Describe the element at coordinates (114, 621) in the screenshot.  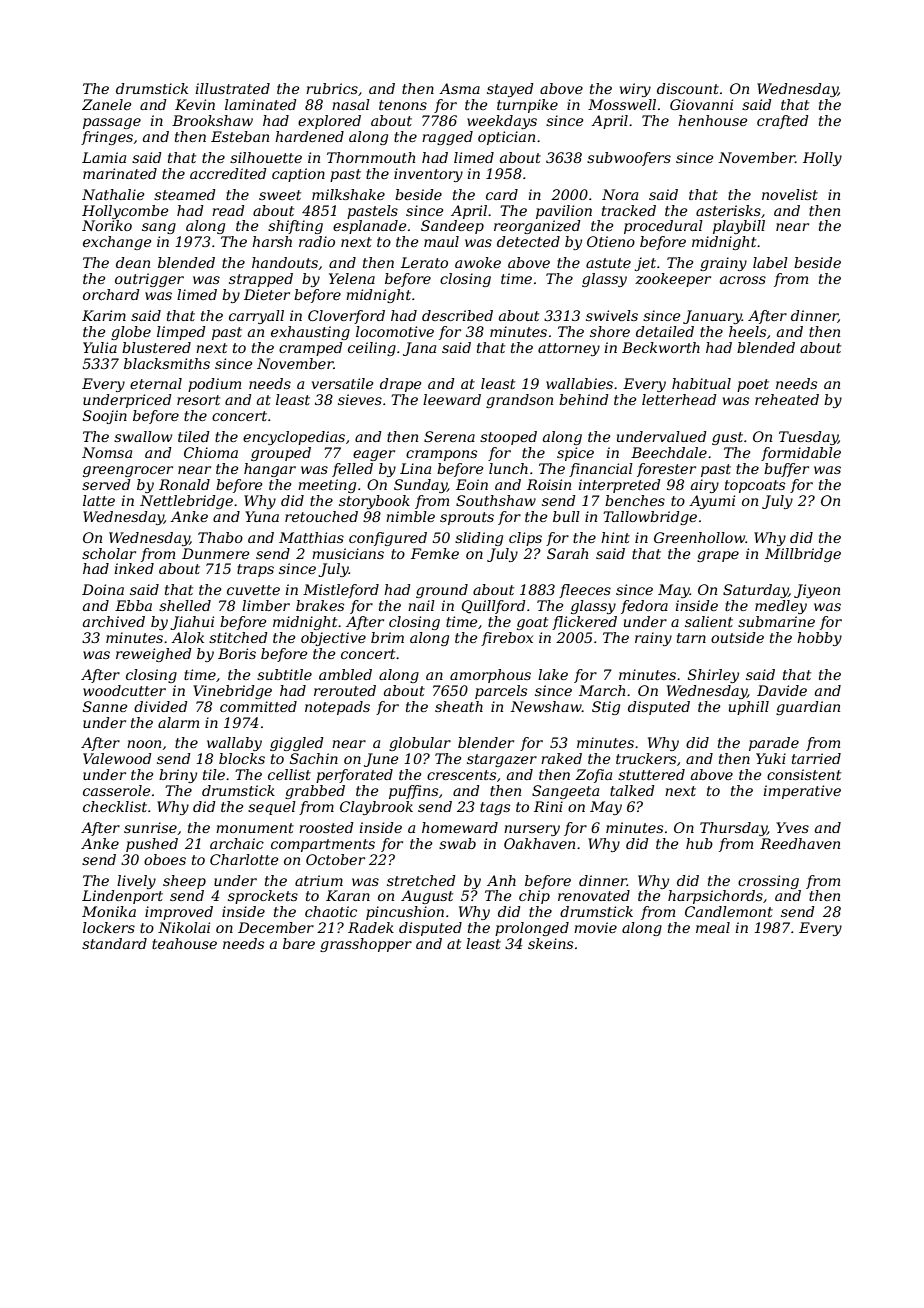
I see `archived` at that location.
